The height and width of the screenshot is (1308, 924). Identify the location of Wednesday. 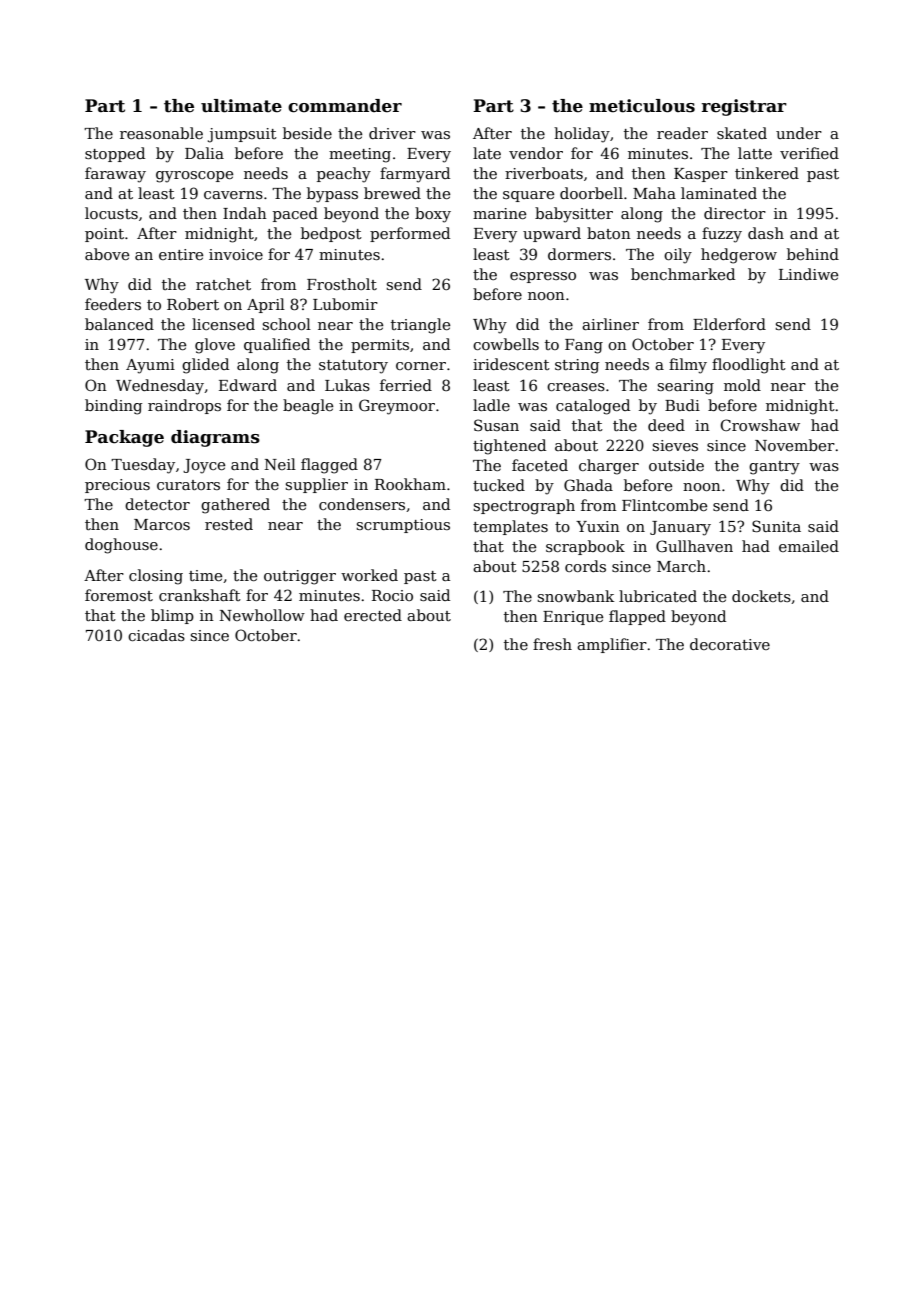
(160, 387).
